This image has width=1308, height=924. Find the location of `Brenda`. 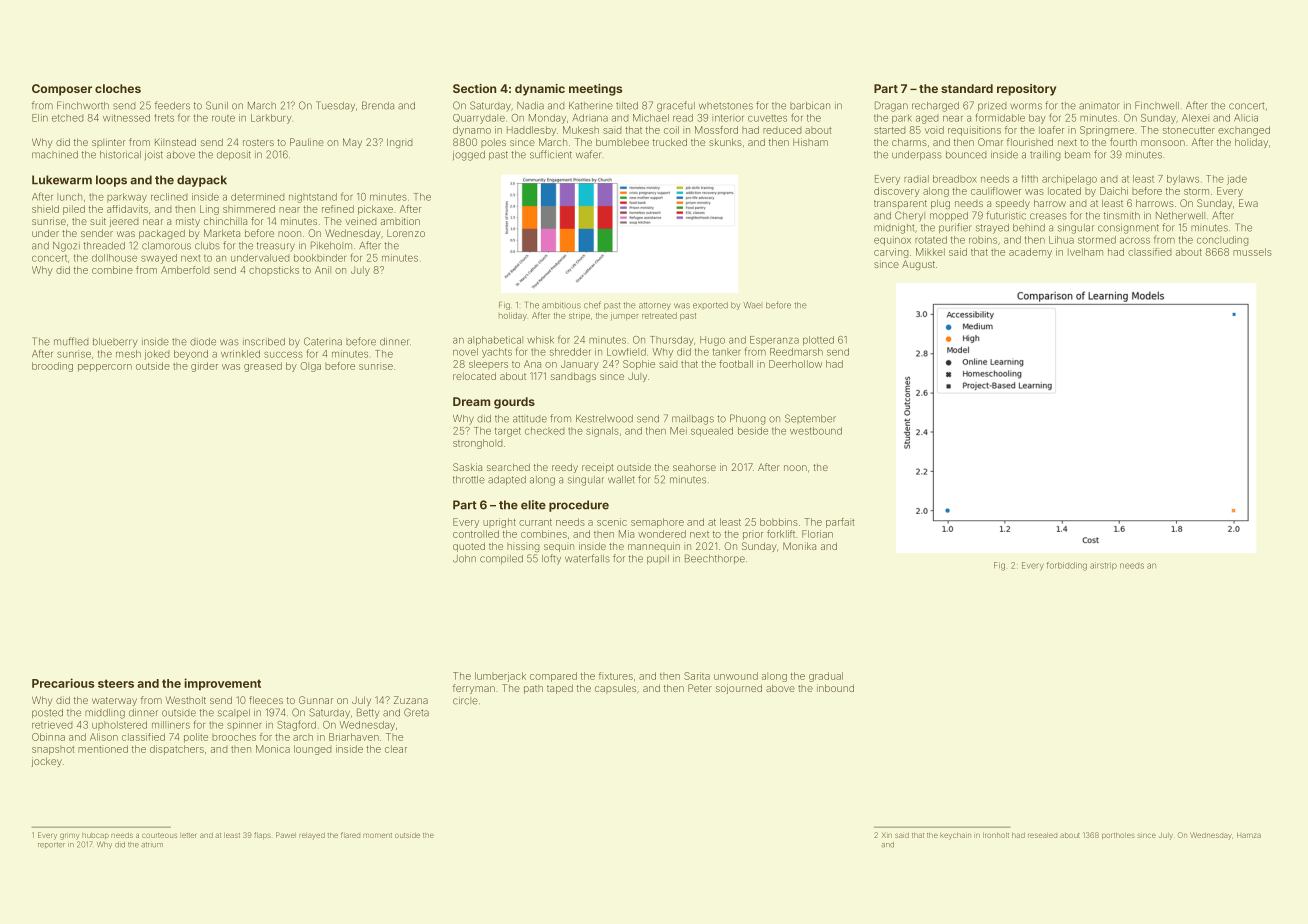

Brenda is located at coordinates (378, 105).
